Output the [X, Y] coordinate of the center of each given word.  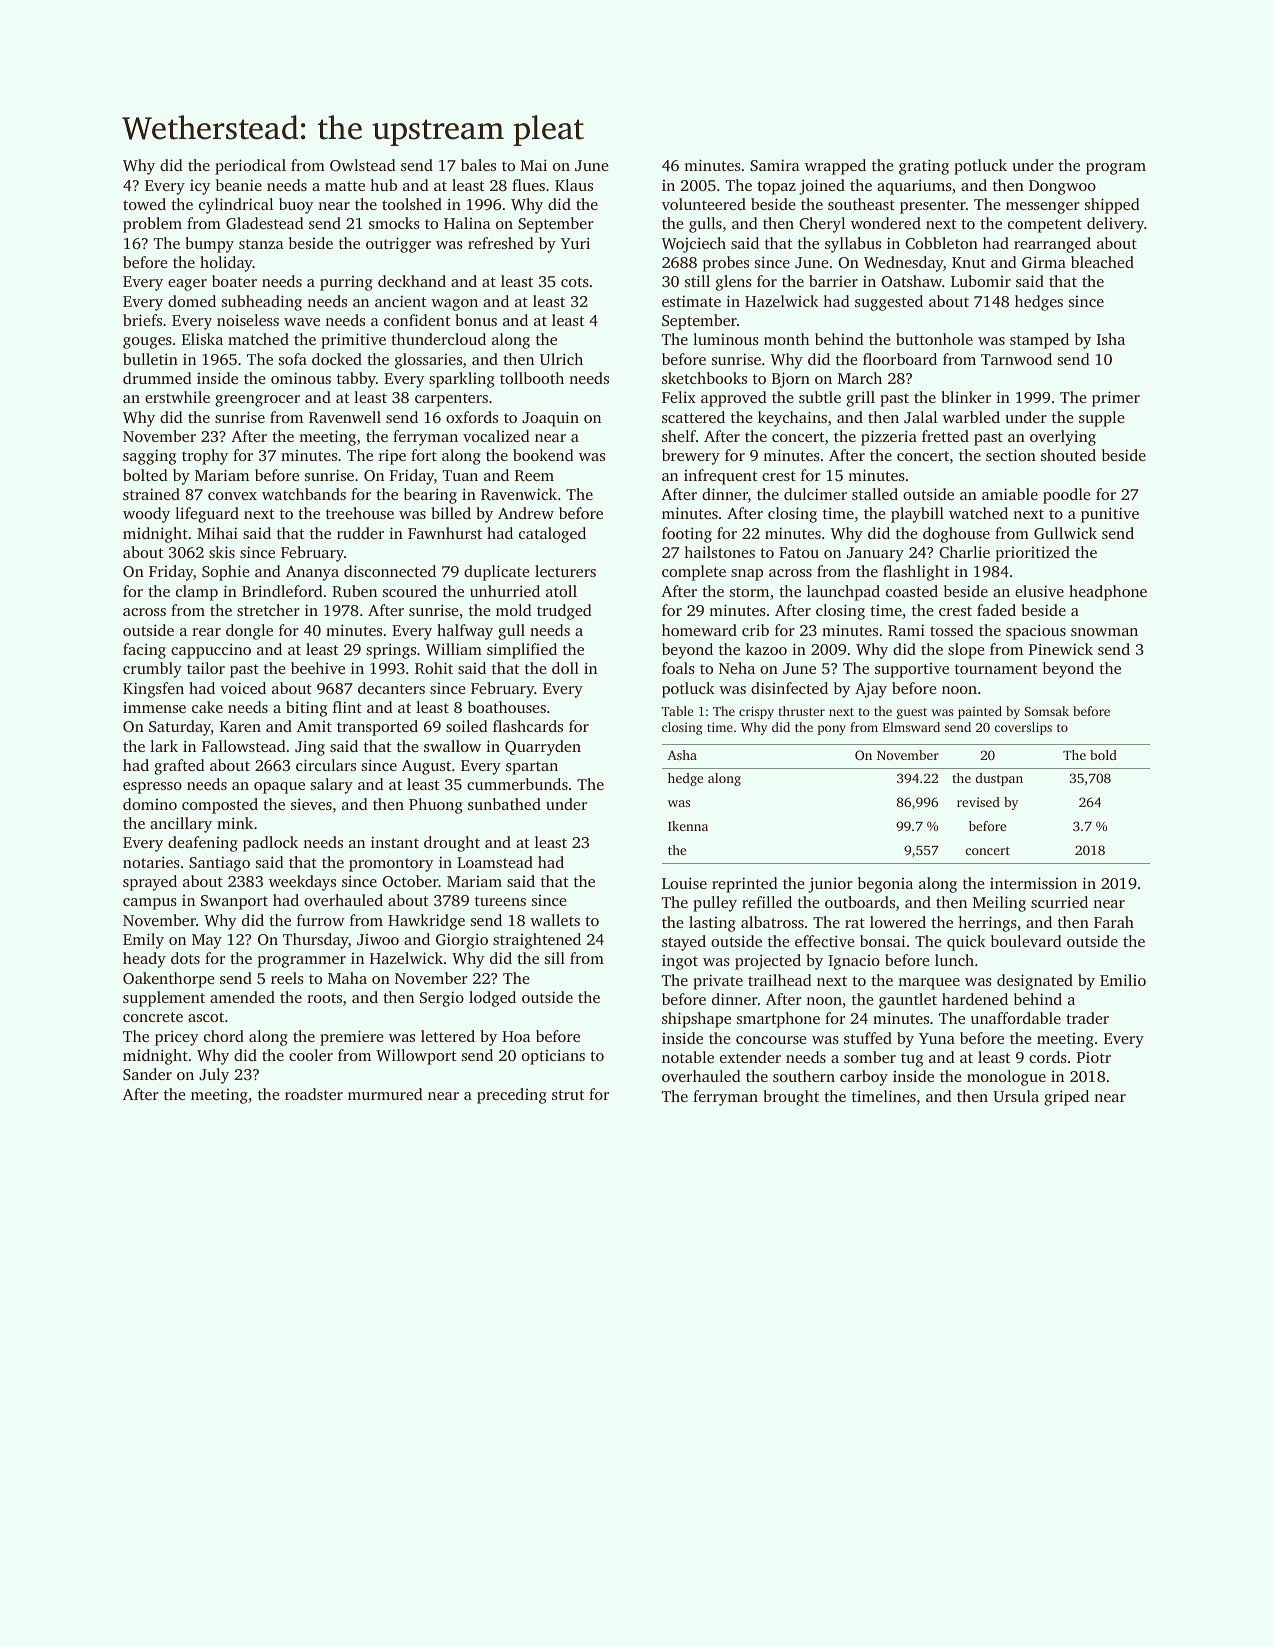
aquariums [914, 187]
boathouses [507, 707]
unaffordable [1016, 1018]
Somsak [1047, 711]
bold [1103, 755]
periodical [250, 167]
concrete [153, 1017]
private [718, 982]
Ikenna [688, 826]
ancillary [181, 825]
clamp [197, 593]
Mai [534, 165]
